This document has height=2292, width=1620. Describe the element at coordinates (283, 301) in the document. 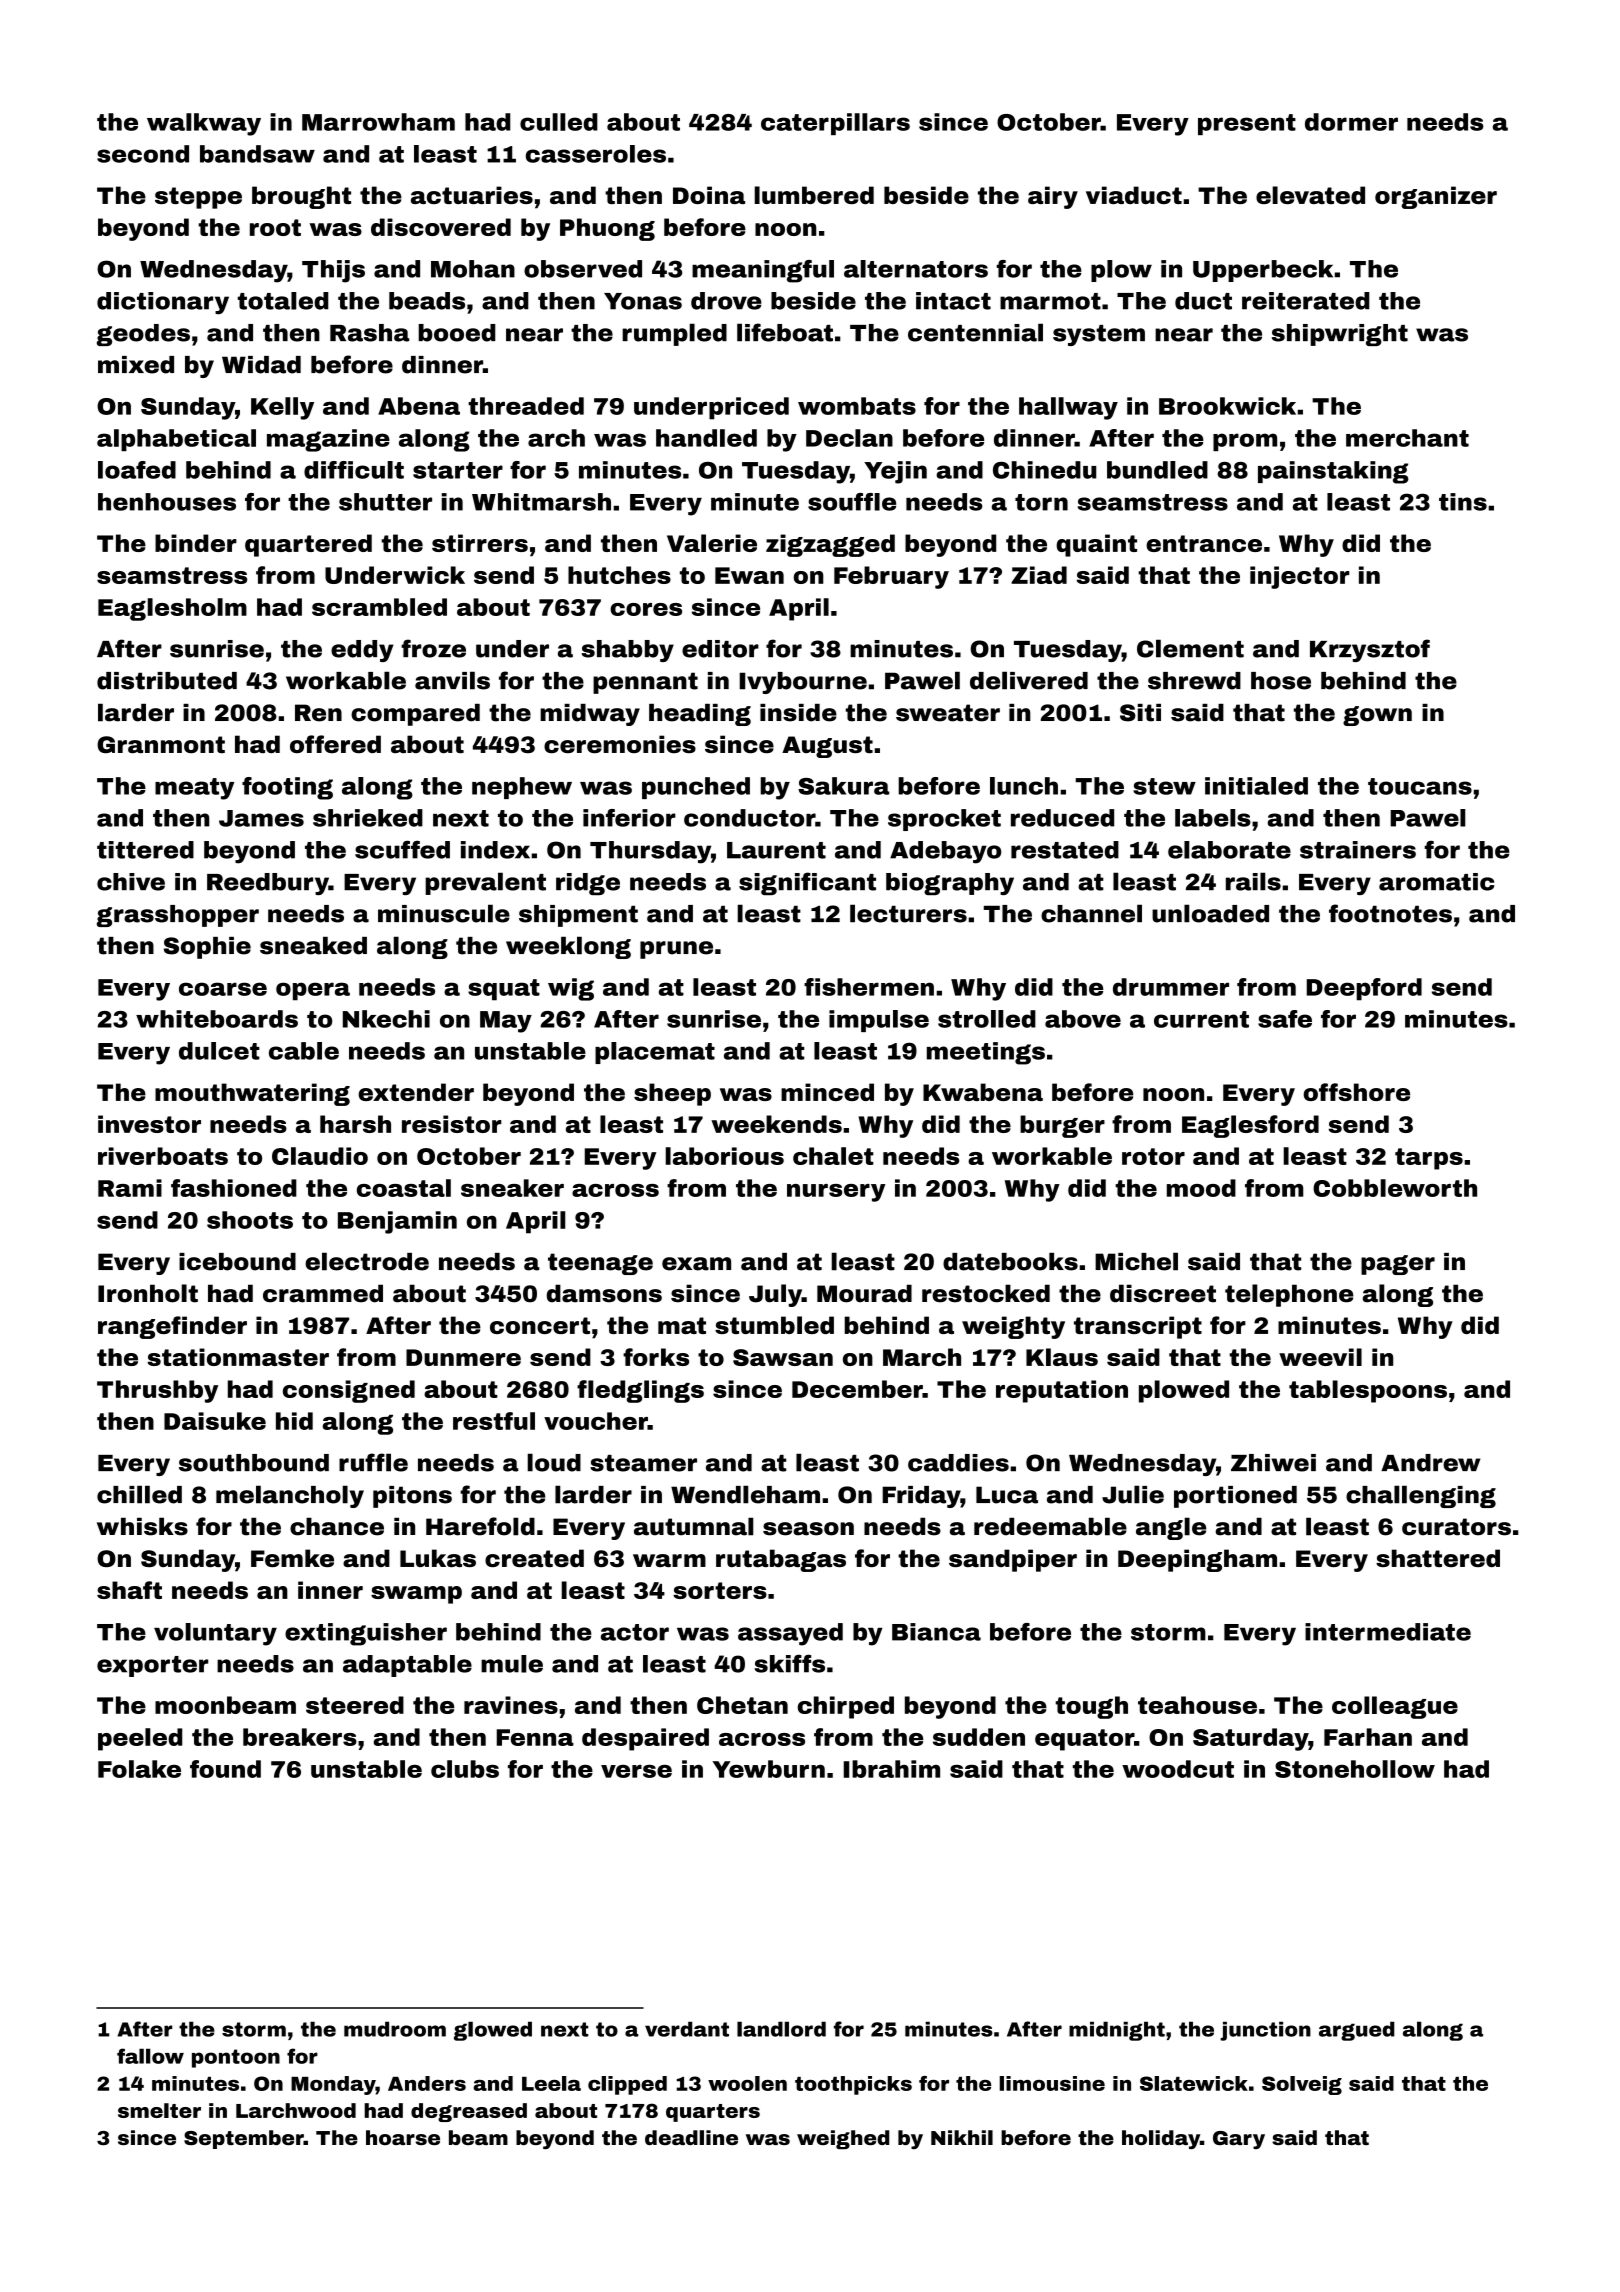

I see `totaled` at that location.
